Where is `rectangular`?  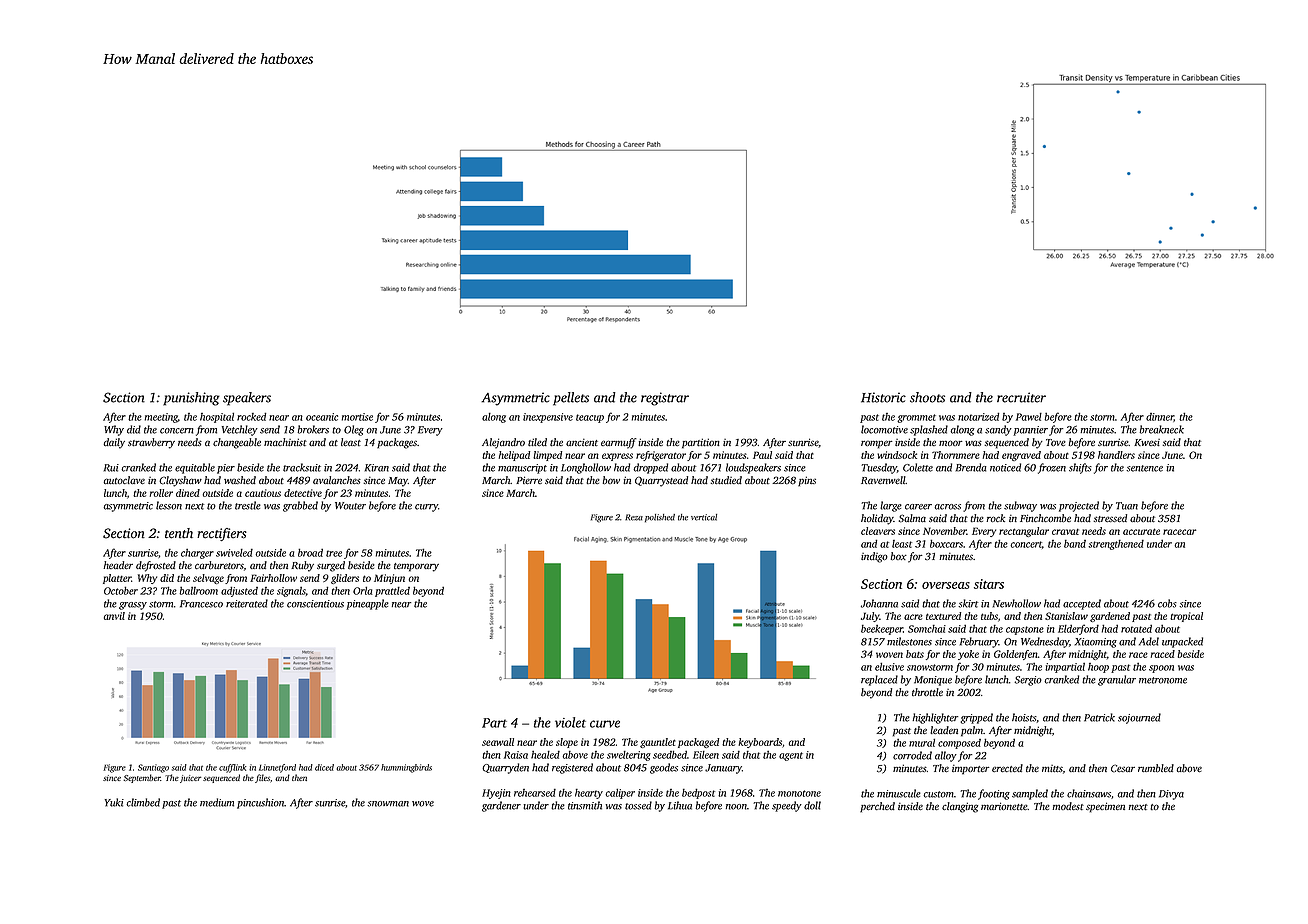 rectangular is located at coordinates (1024, 532).
